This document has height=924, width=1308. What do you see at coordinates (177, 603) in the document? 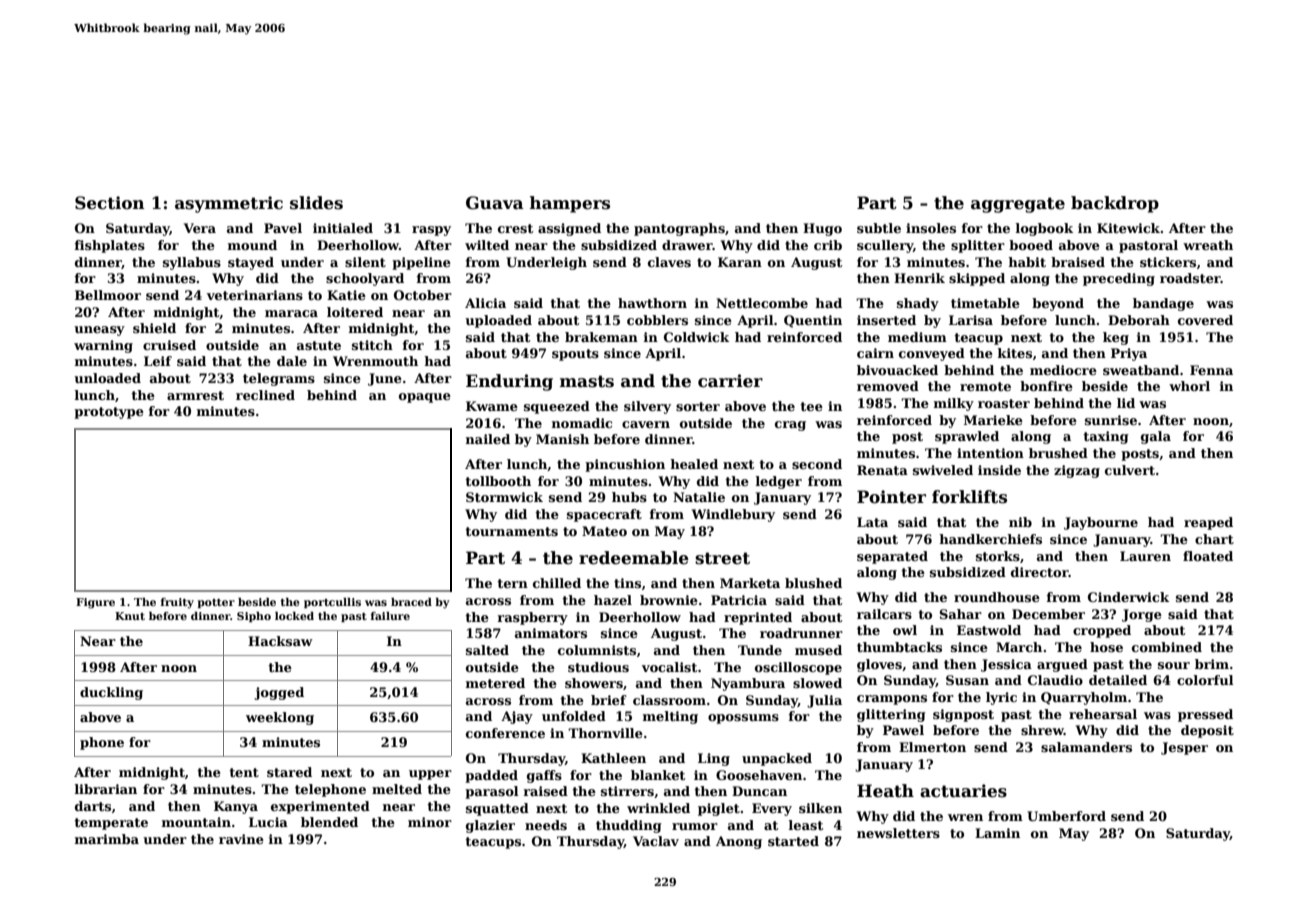
I see `fruity` at bounding box center [177, 603].
